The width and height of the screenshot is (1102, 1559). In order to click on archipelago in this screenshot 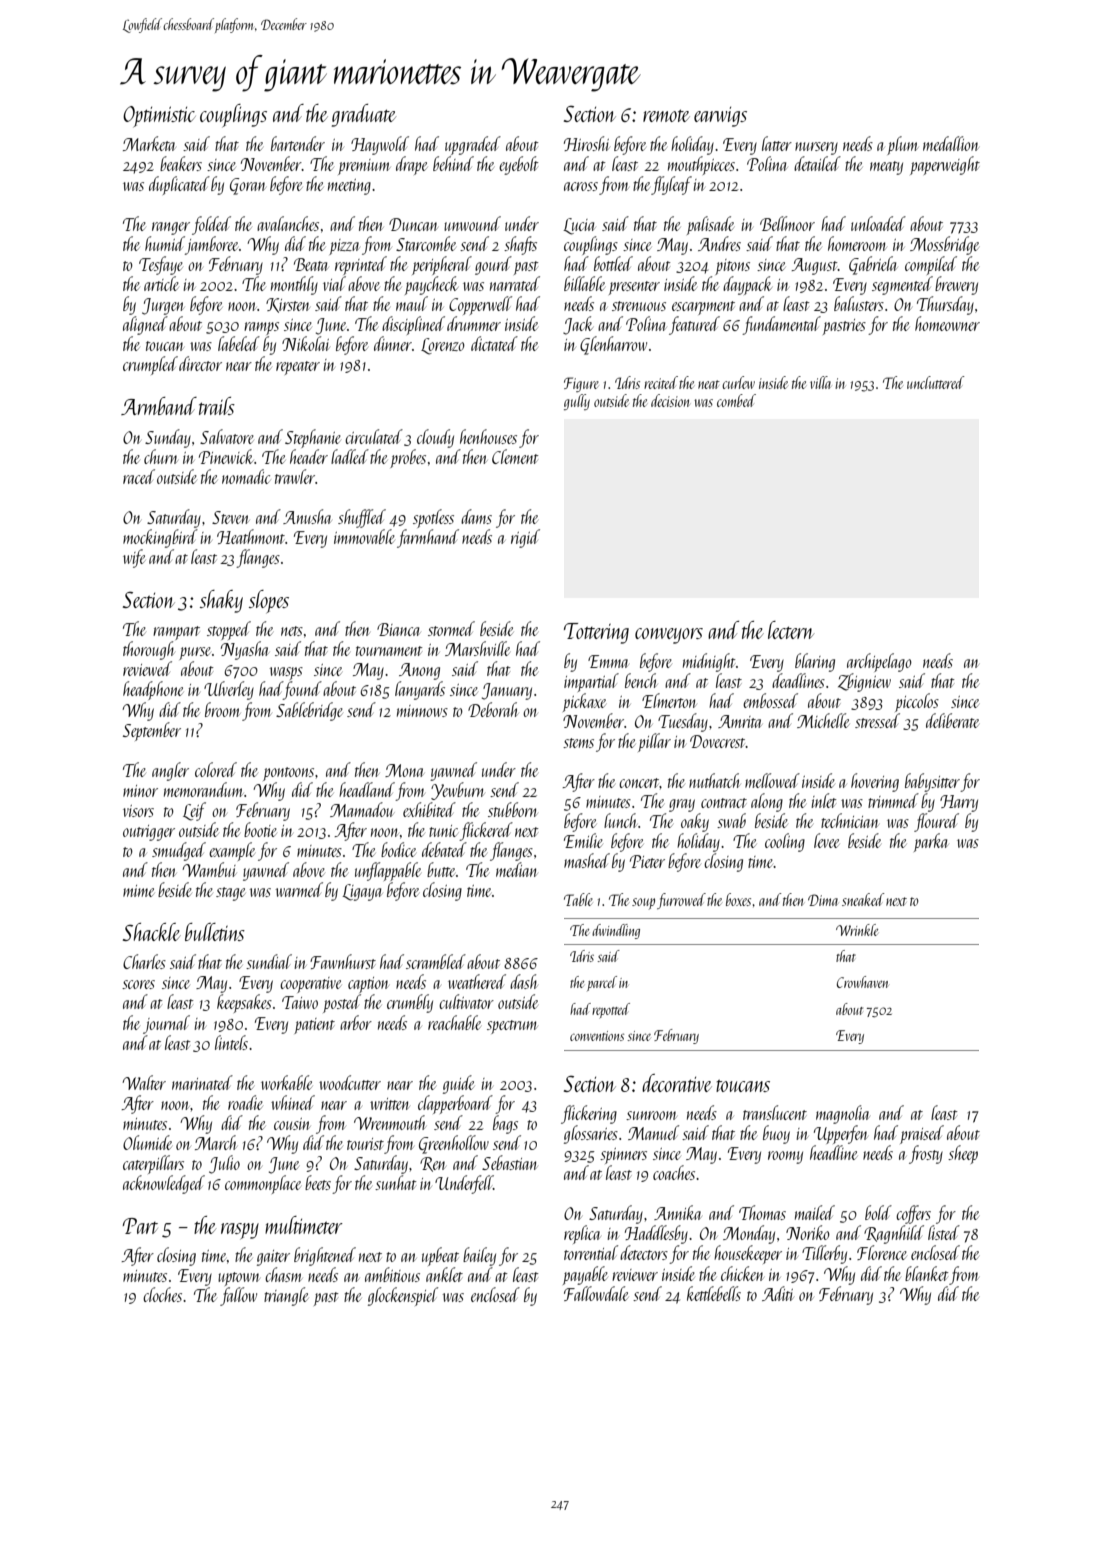, I will do `click(879, 662)`.
